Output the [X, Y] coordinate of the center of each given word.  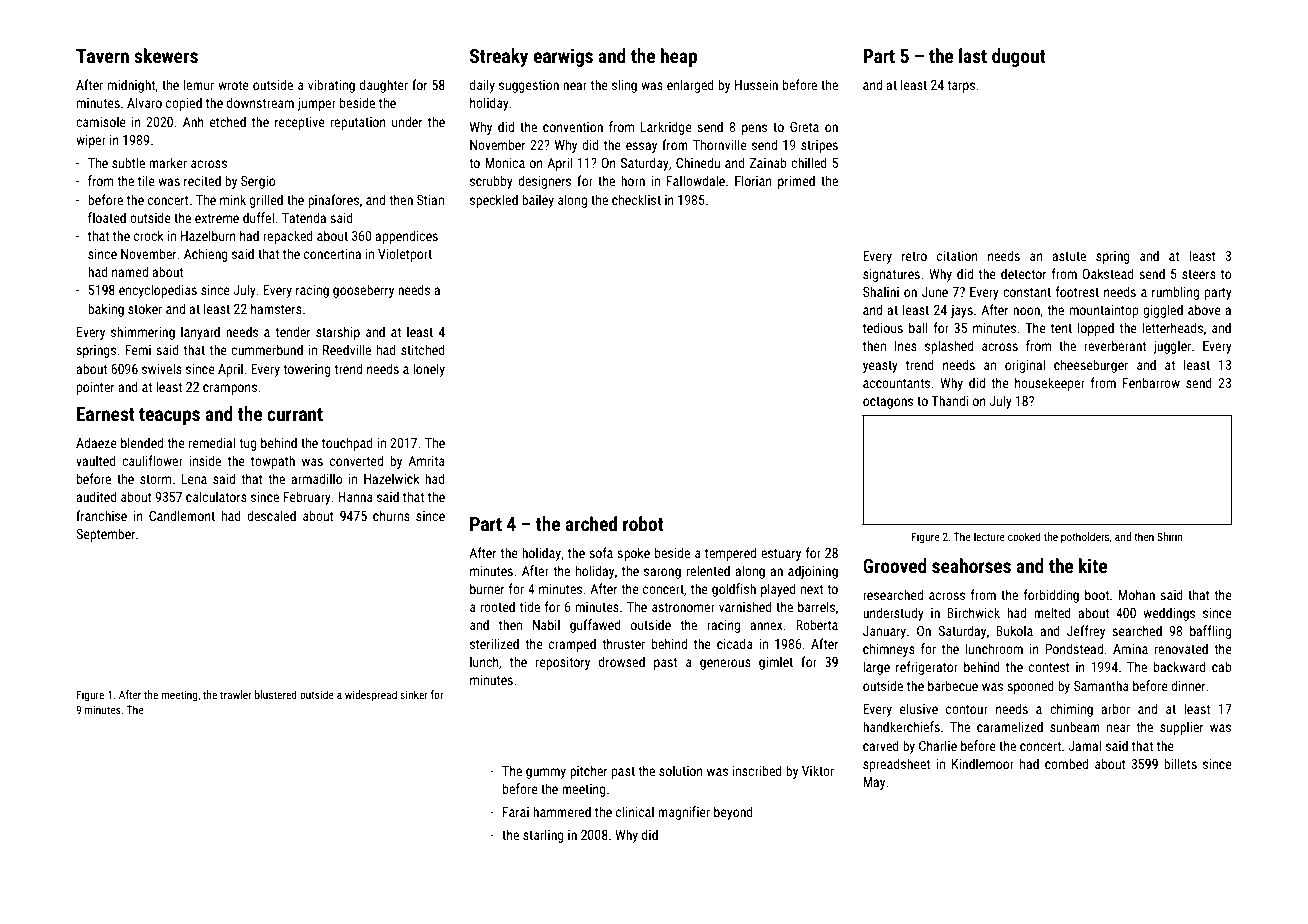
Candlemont [182, 515]
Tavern [102, 56]
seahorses [971, 565]
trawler [236, 694]
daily [482, 86]
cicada [735, 643]
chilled [809, 162]
